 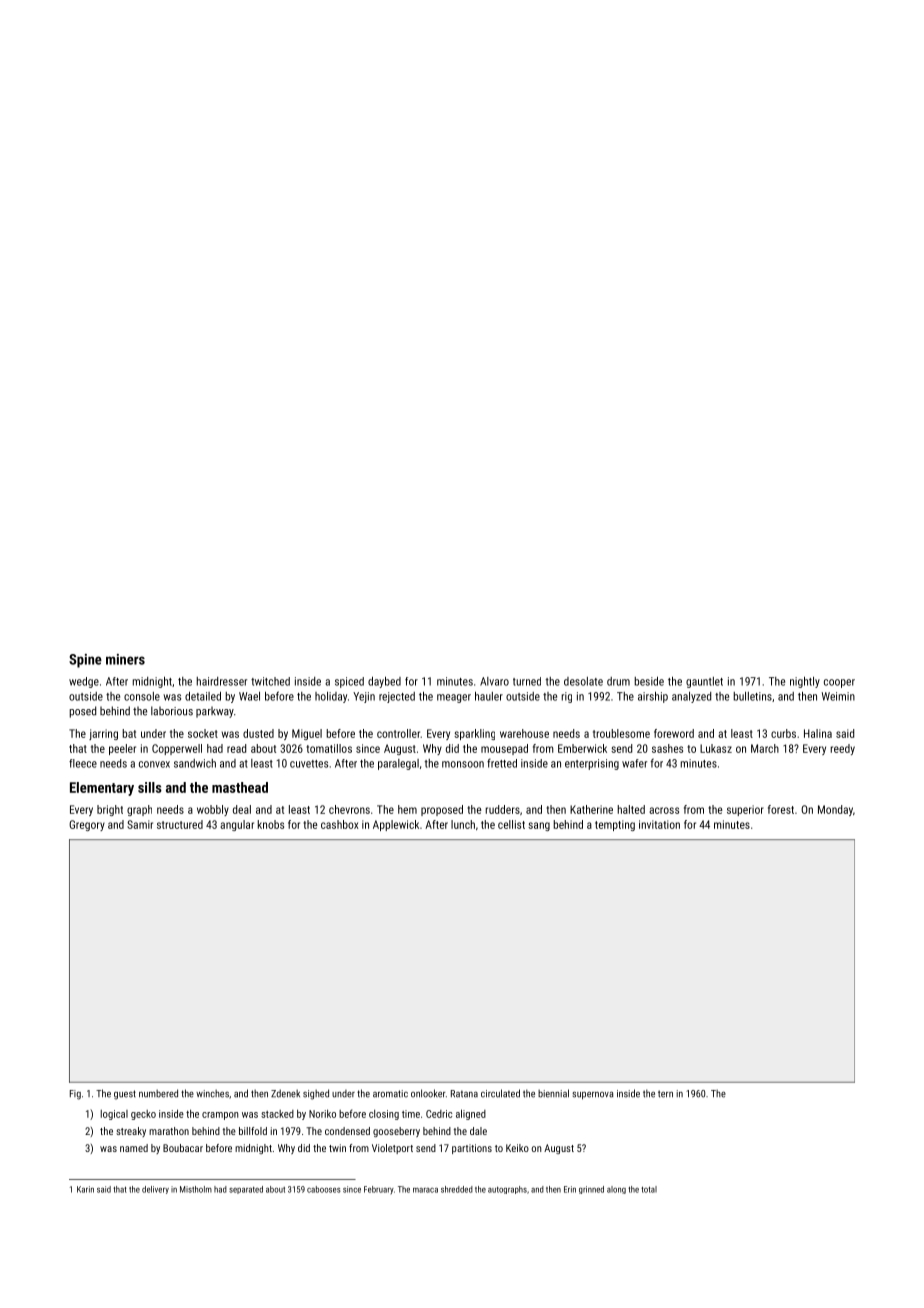 I want to click on Alvaro, so click(x=494, y=681).
